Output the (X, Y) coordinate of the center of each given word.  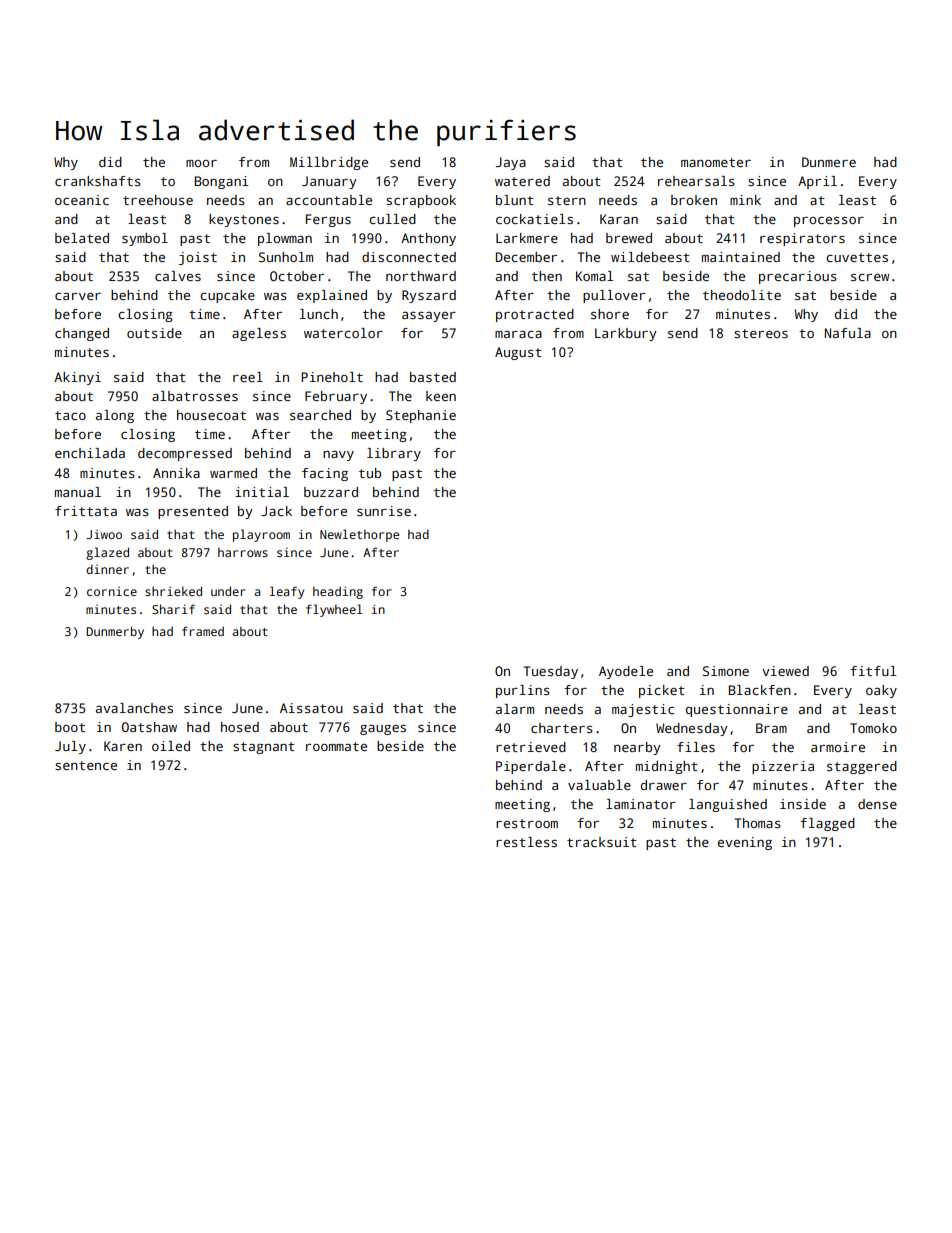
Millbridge (329, 163)
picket (662, 691)
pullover (614, 296)
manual (78, 492)
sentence (86, 765)
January (329, 182)
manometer (716, 162)
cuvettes (857, 257)
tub (370, 473)
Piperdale (531, 767)
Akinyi (77, 378)
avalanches (134, 708)
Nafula (848, 333)
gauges (383, 730)
